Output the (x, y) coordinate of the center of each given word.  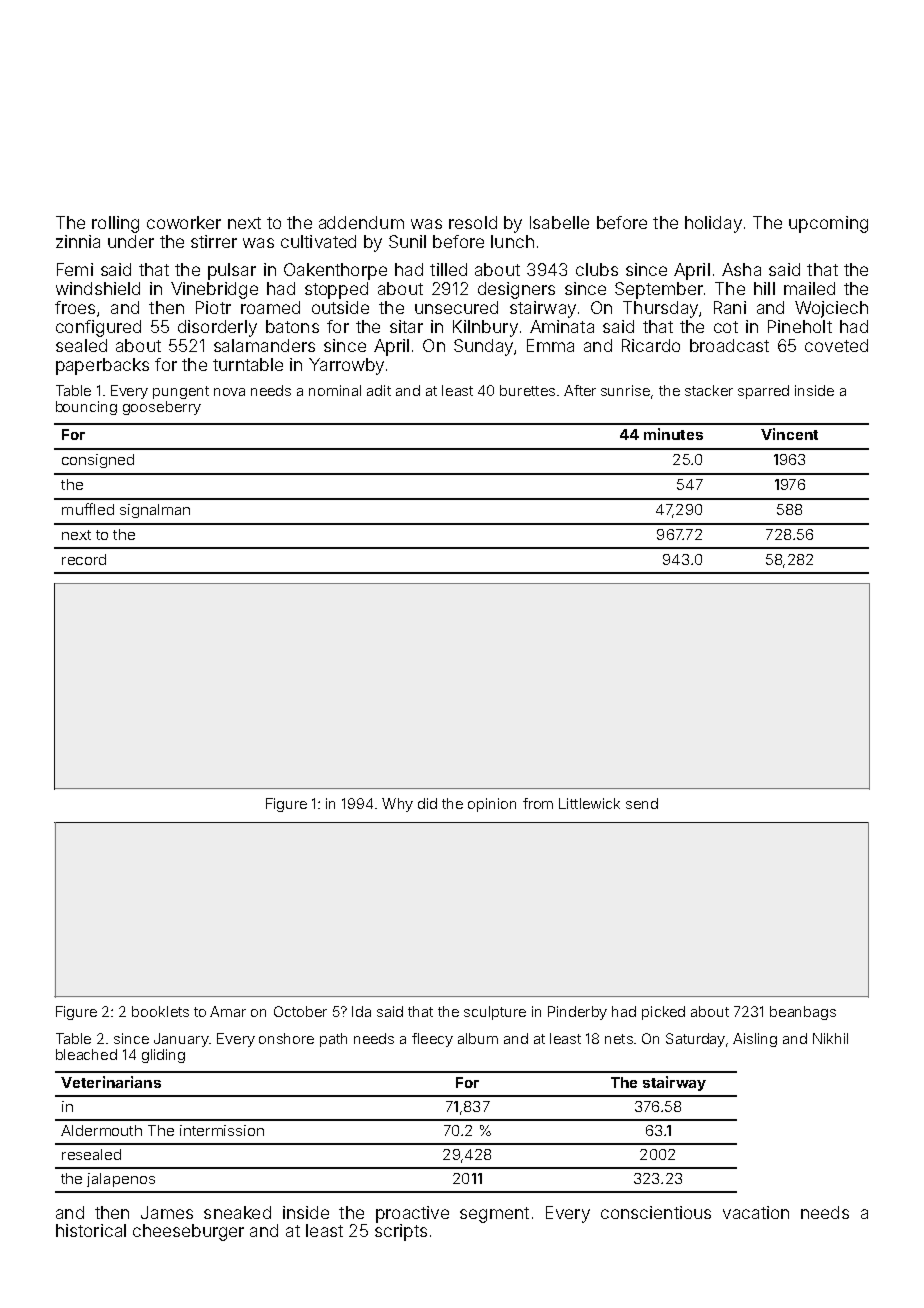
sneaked (237, 1212)
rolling (115, 224)
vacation (756, 1212)
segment (494, 1215)
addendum (361, 222)
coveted (836, 345)
